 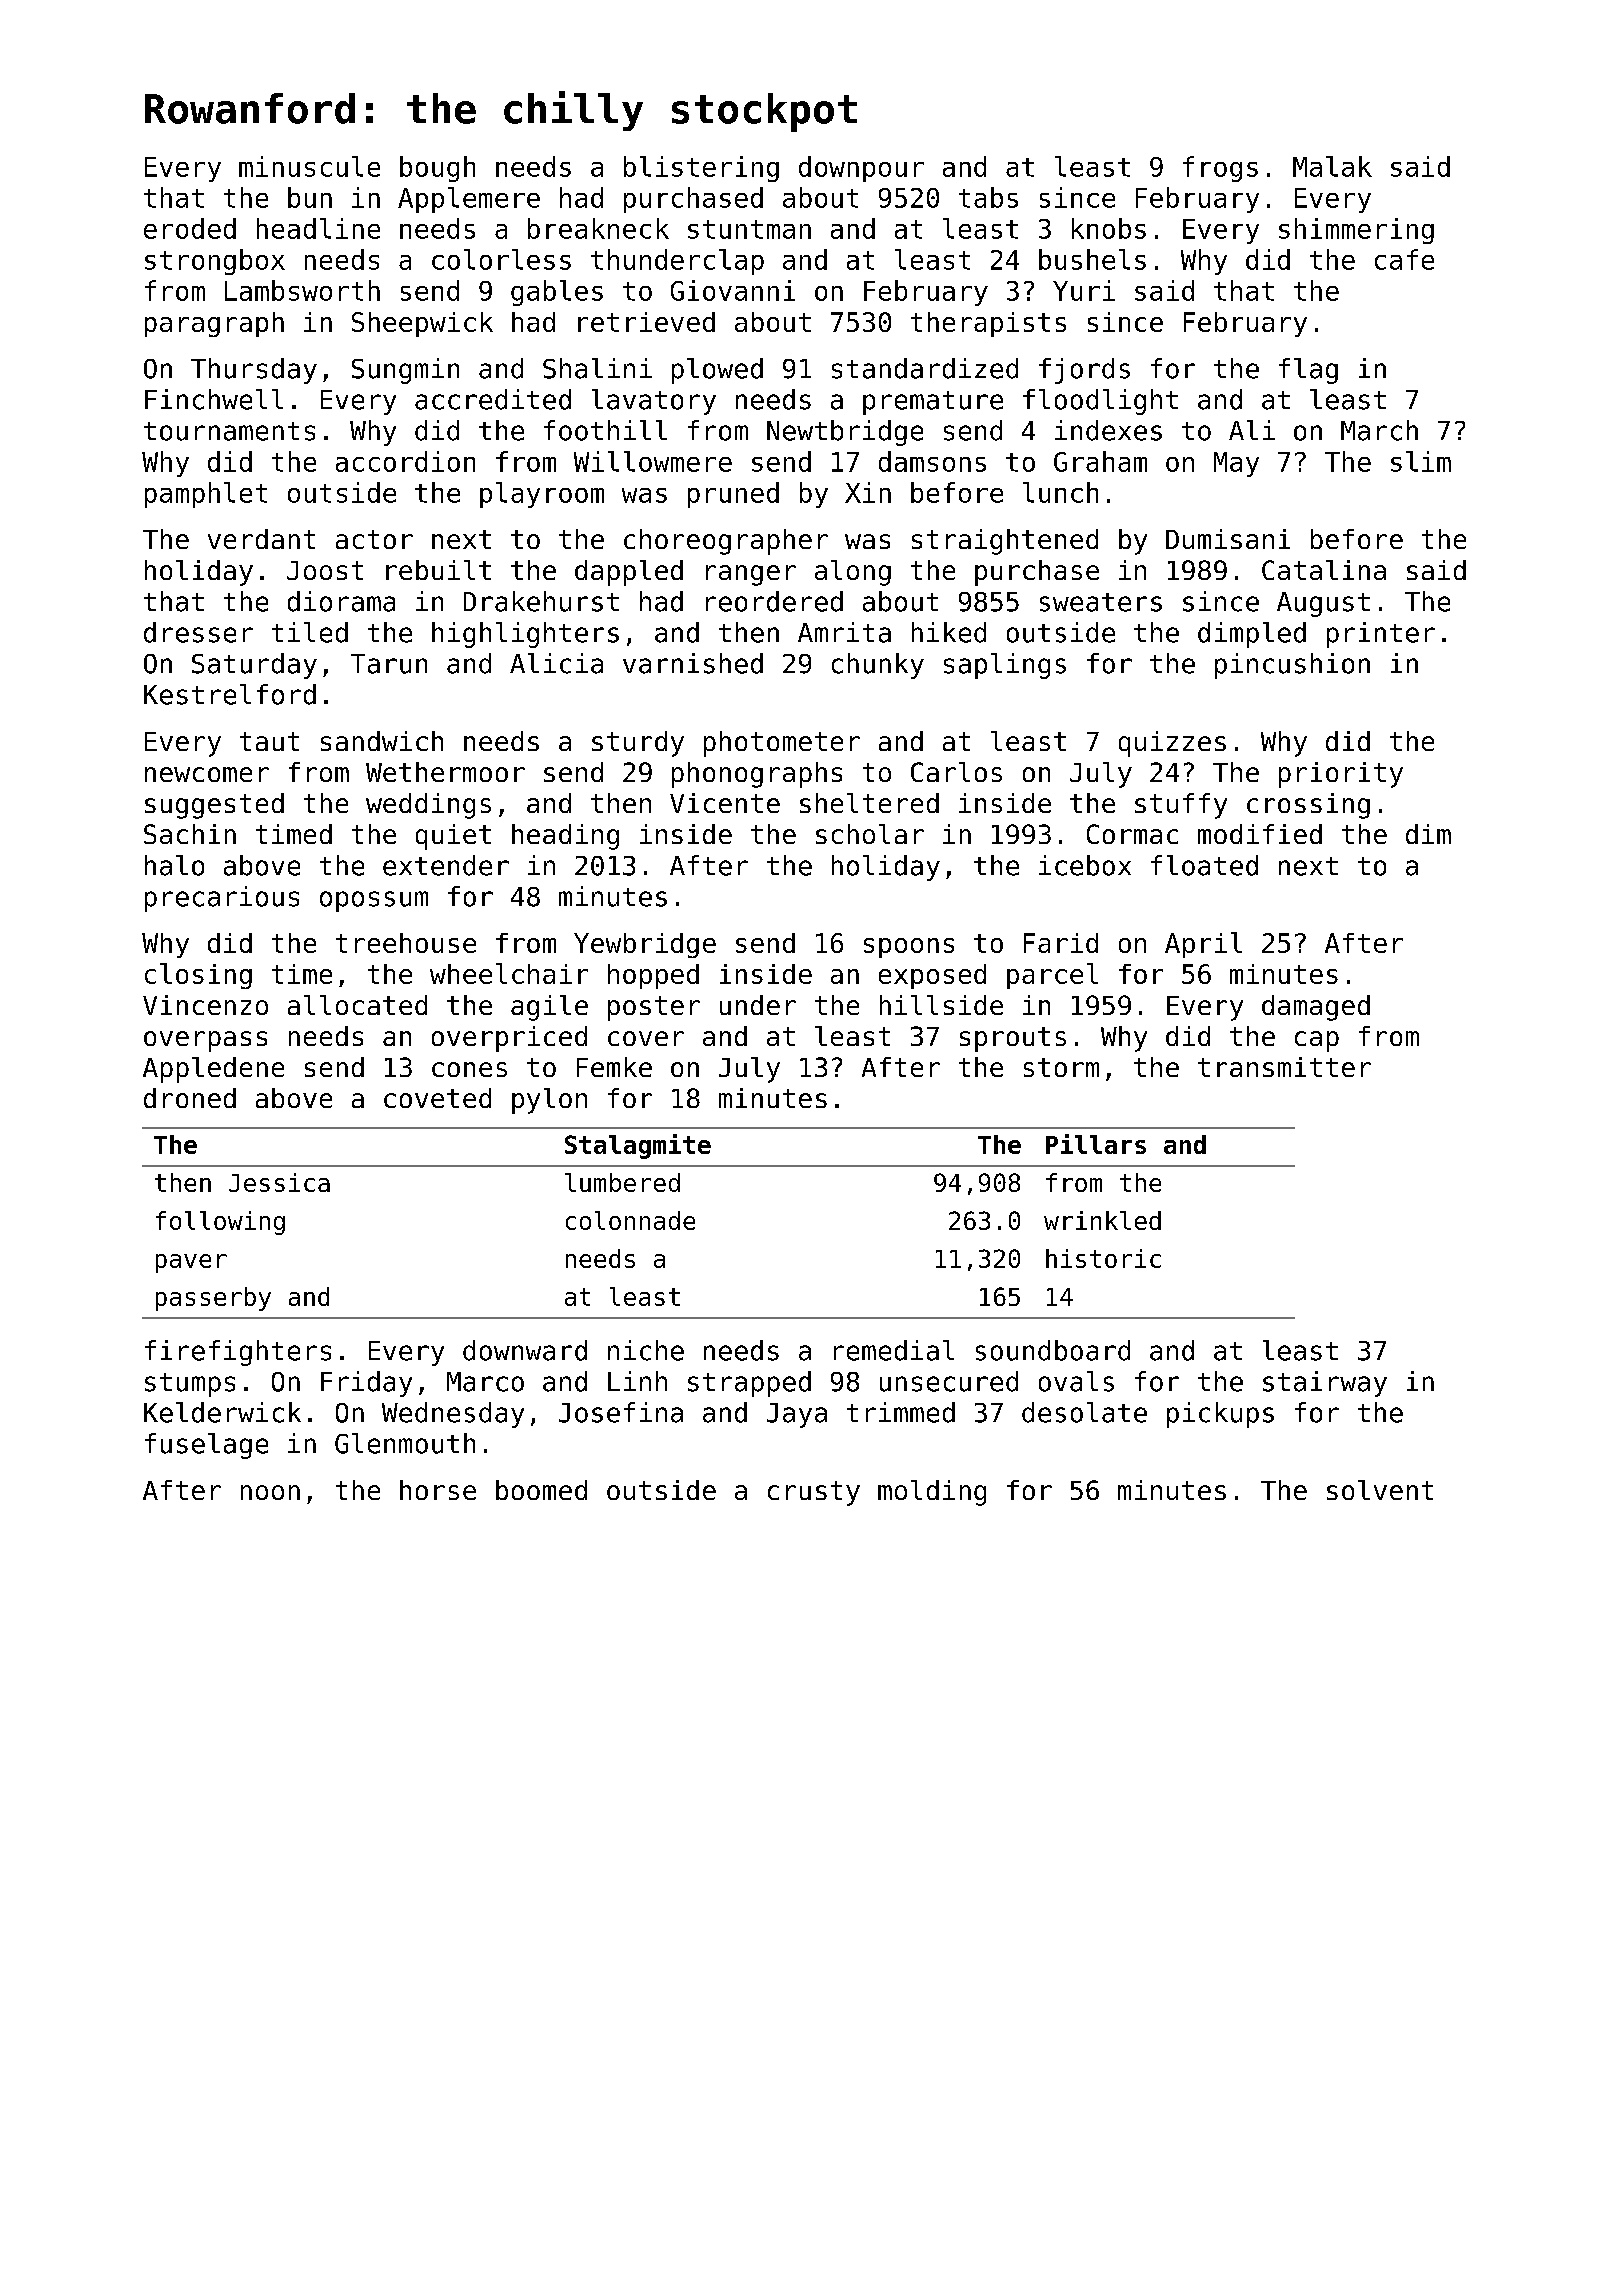 I want to click on floated, so click(x=1204, y=865).
